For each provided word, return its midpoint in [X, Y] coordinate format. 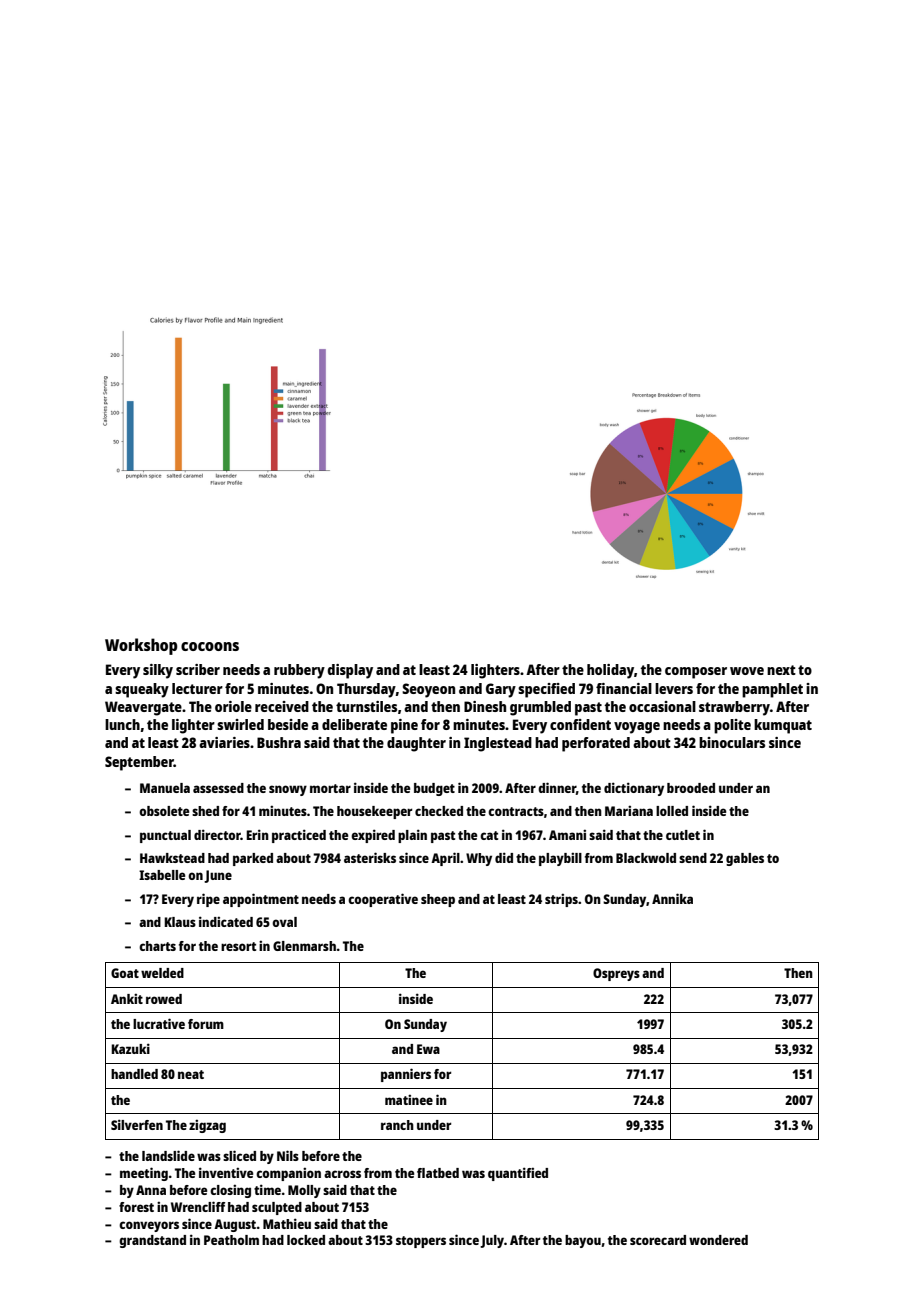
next [781, 670]
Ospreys [616, 974]
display [350, 671]
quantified [518, 1174]
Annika [672, 898]
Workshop [141, 646]
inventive [226, 1172]
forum [206, 1024]
